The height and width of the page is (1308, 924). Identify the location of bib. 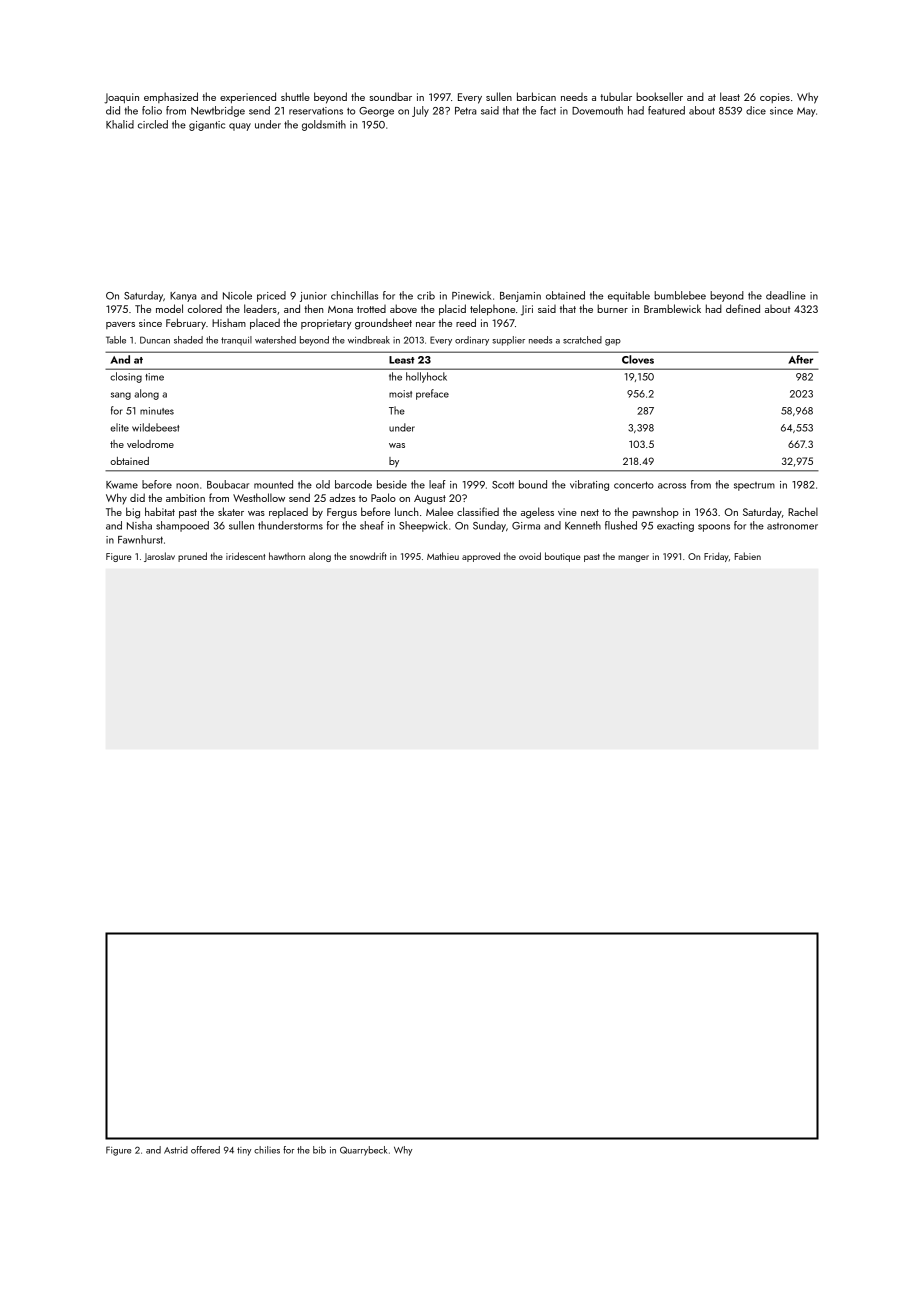
(319, 1150).
